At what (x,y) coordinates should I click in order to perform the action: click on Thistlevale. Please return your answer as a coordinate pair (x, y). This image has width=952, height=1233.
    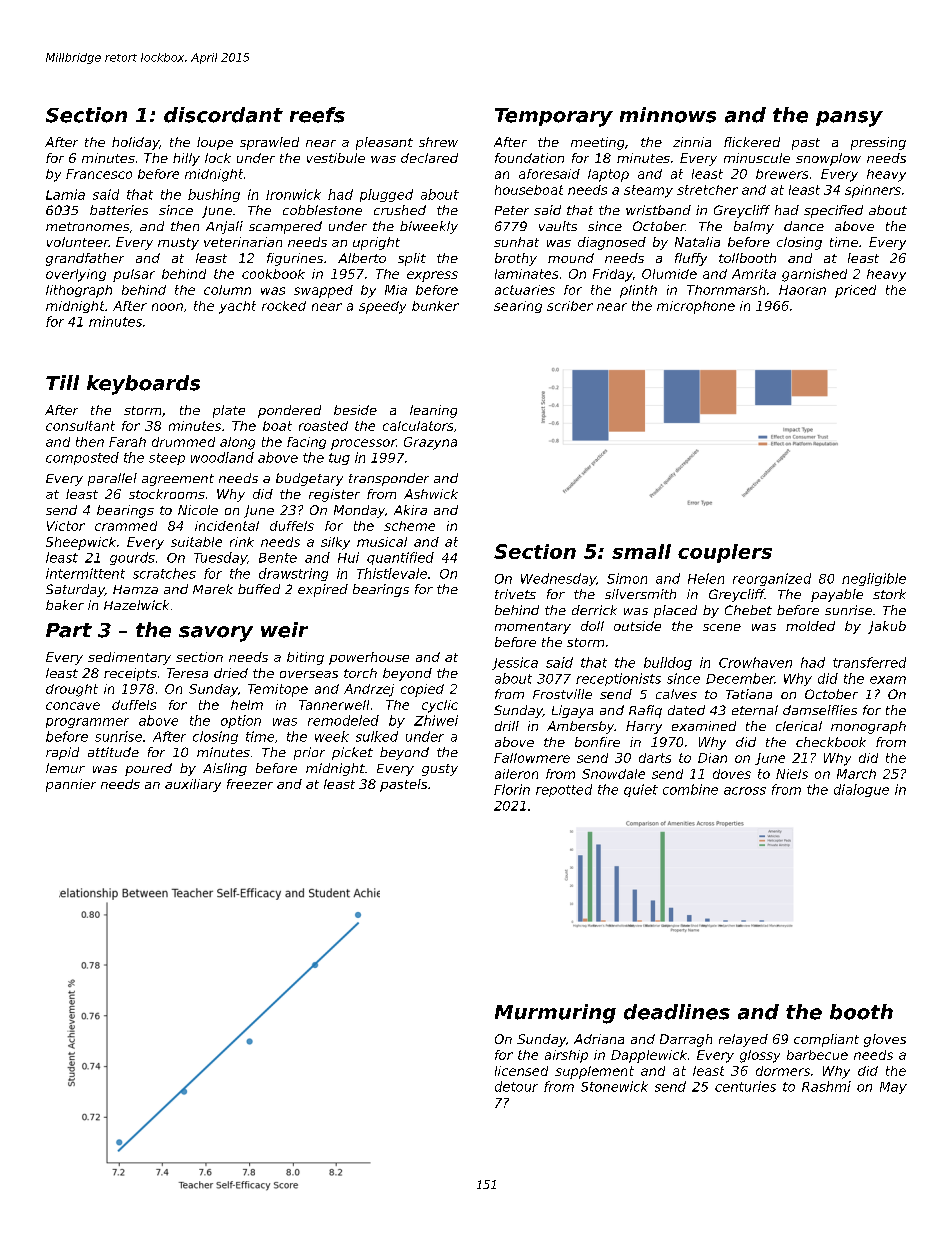
    Looking at the image, I should click on (392, 573).
